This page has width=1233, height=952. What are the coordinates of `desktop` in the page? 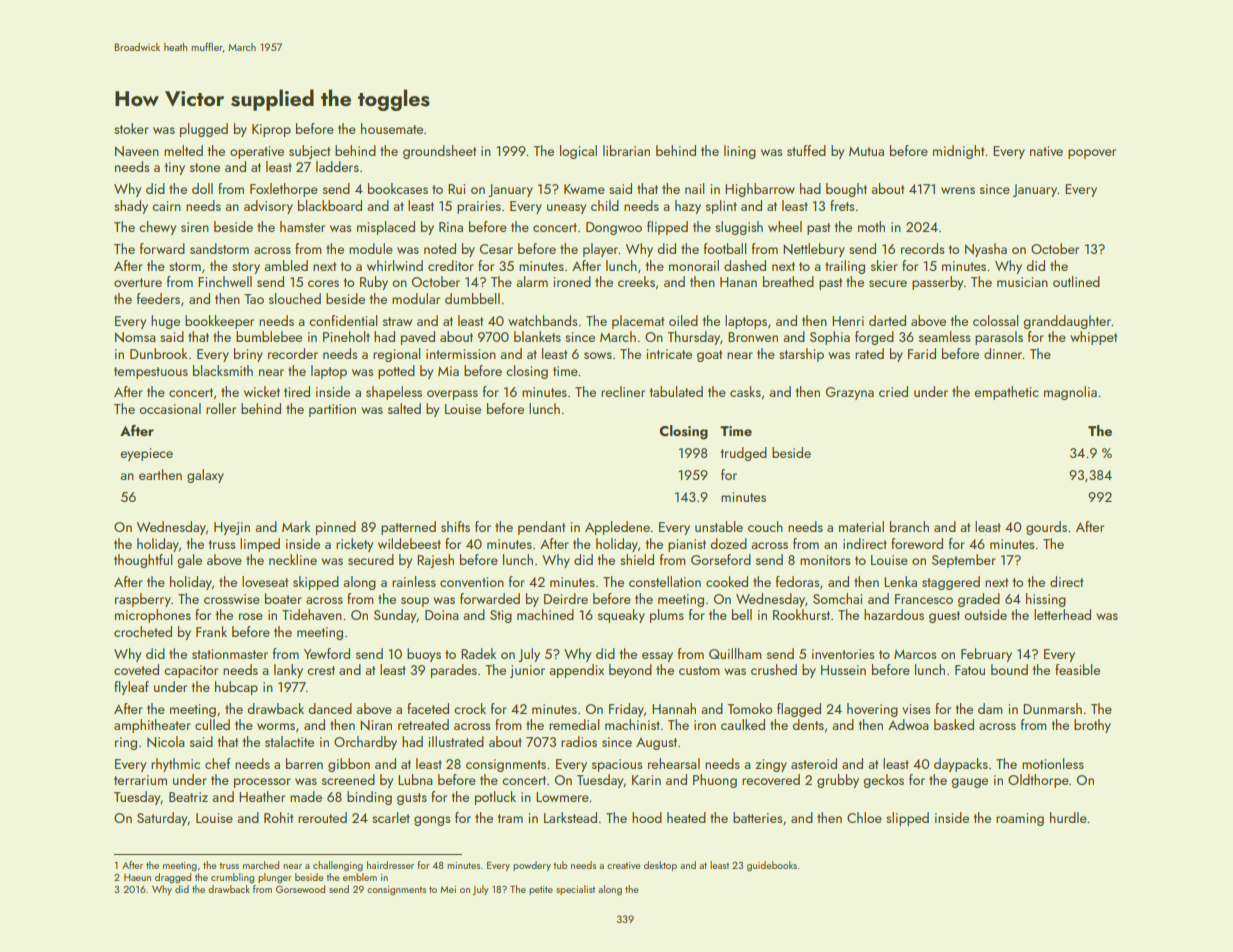 It's located at (660, 866).
